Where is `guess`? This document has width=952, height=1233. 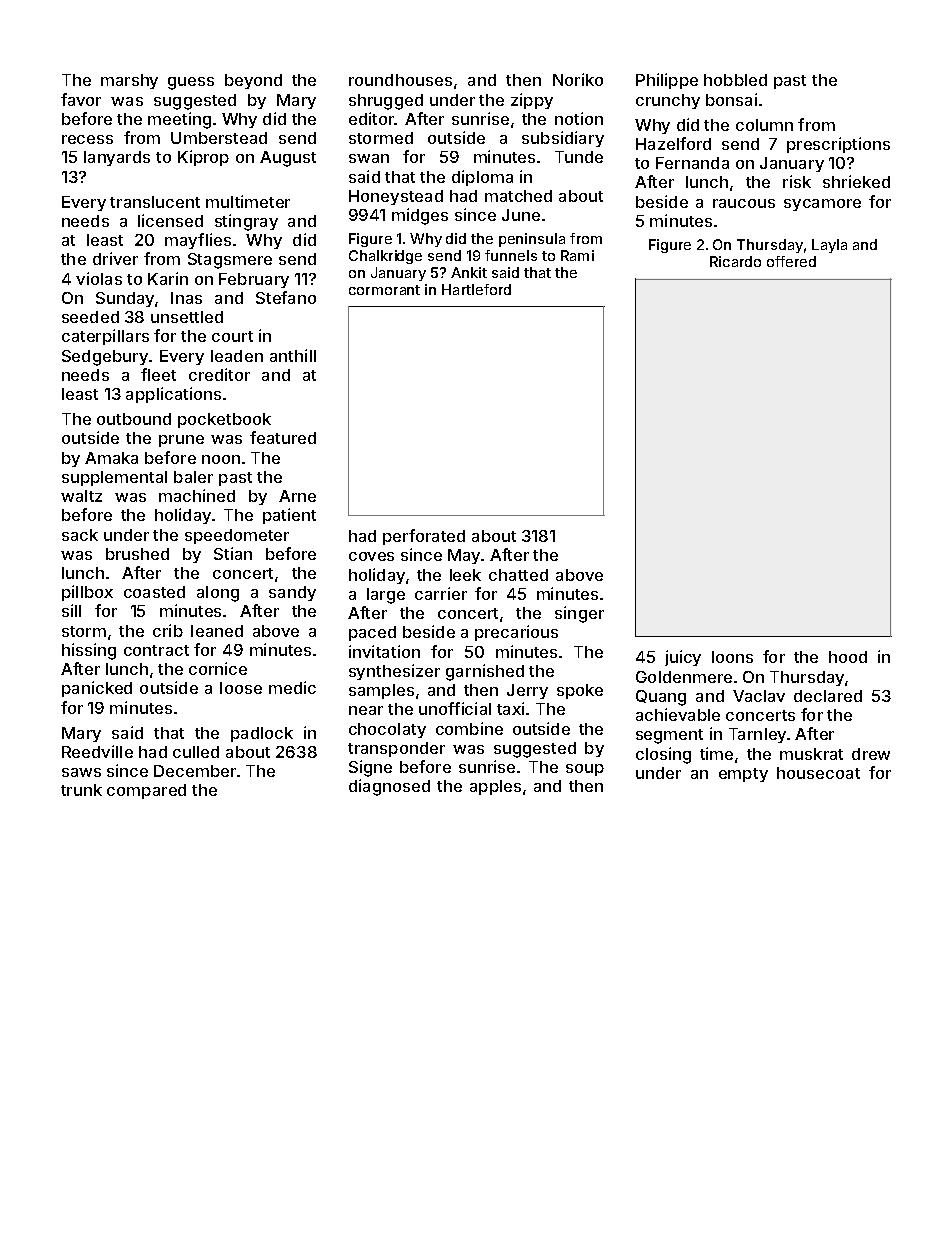 guess is located at coordinates (191, 83).
